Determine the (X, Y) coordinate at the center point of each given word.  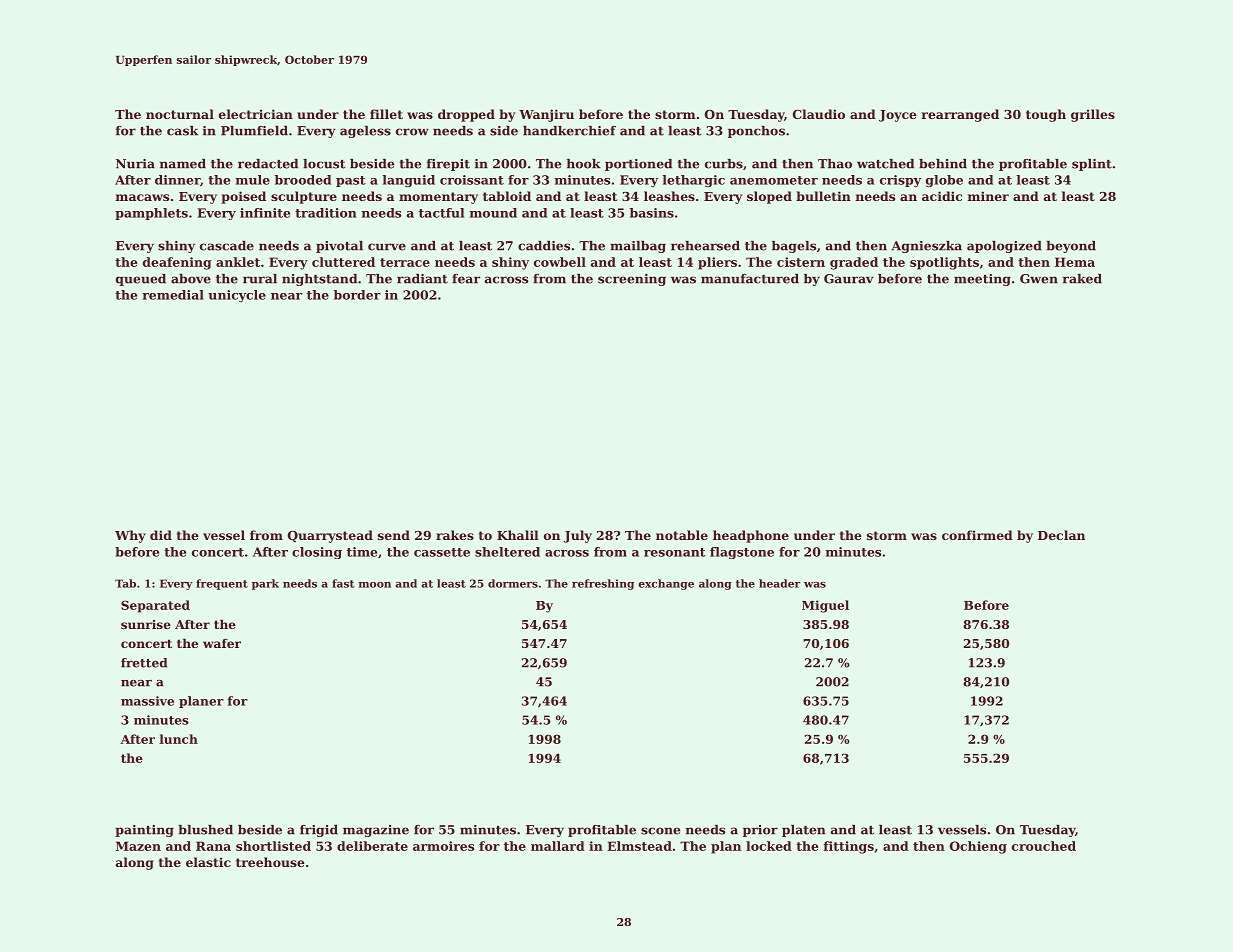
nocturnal (180, 114)
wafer (222, 643)
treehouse (270, 862)
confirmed (977, 535)
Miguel (825, 606)
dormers (513, 583)
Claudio (819, 114)
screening (632, 280)
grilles (1093, 115)
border (357, 295)
